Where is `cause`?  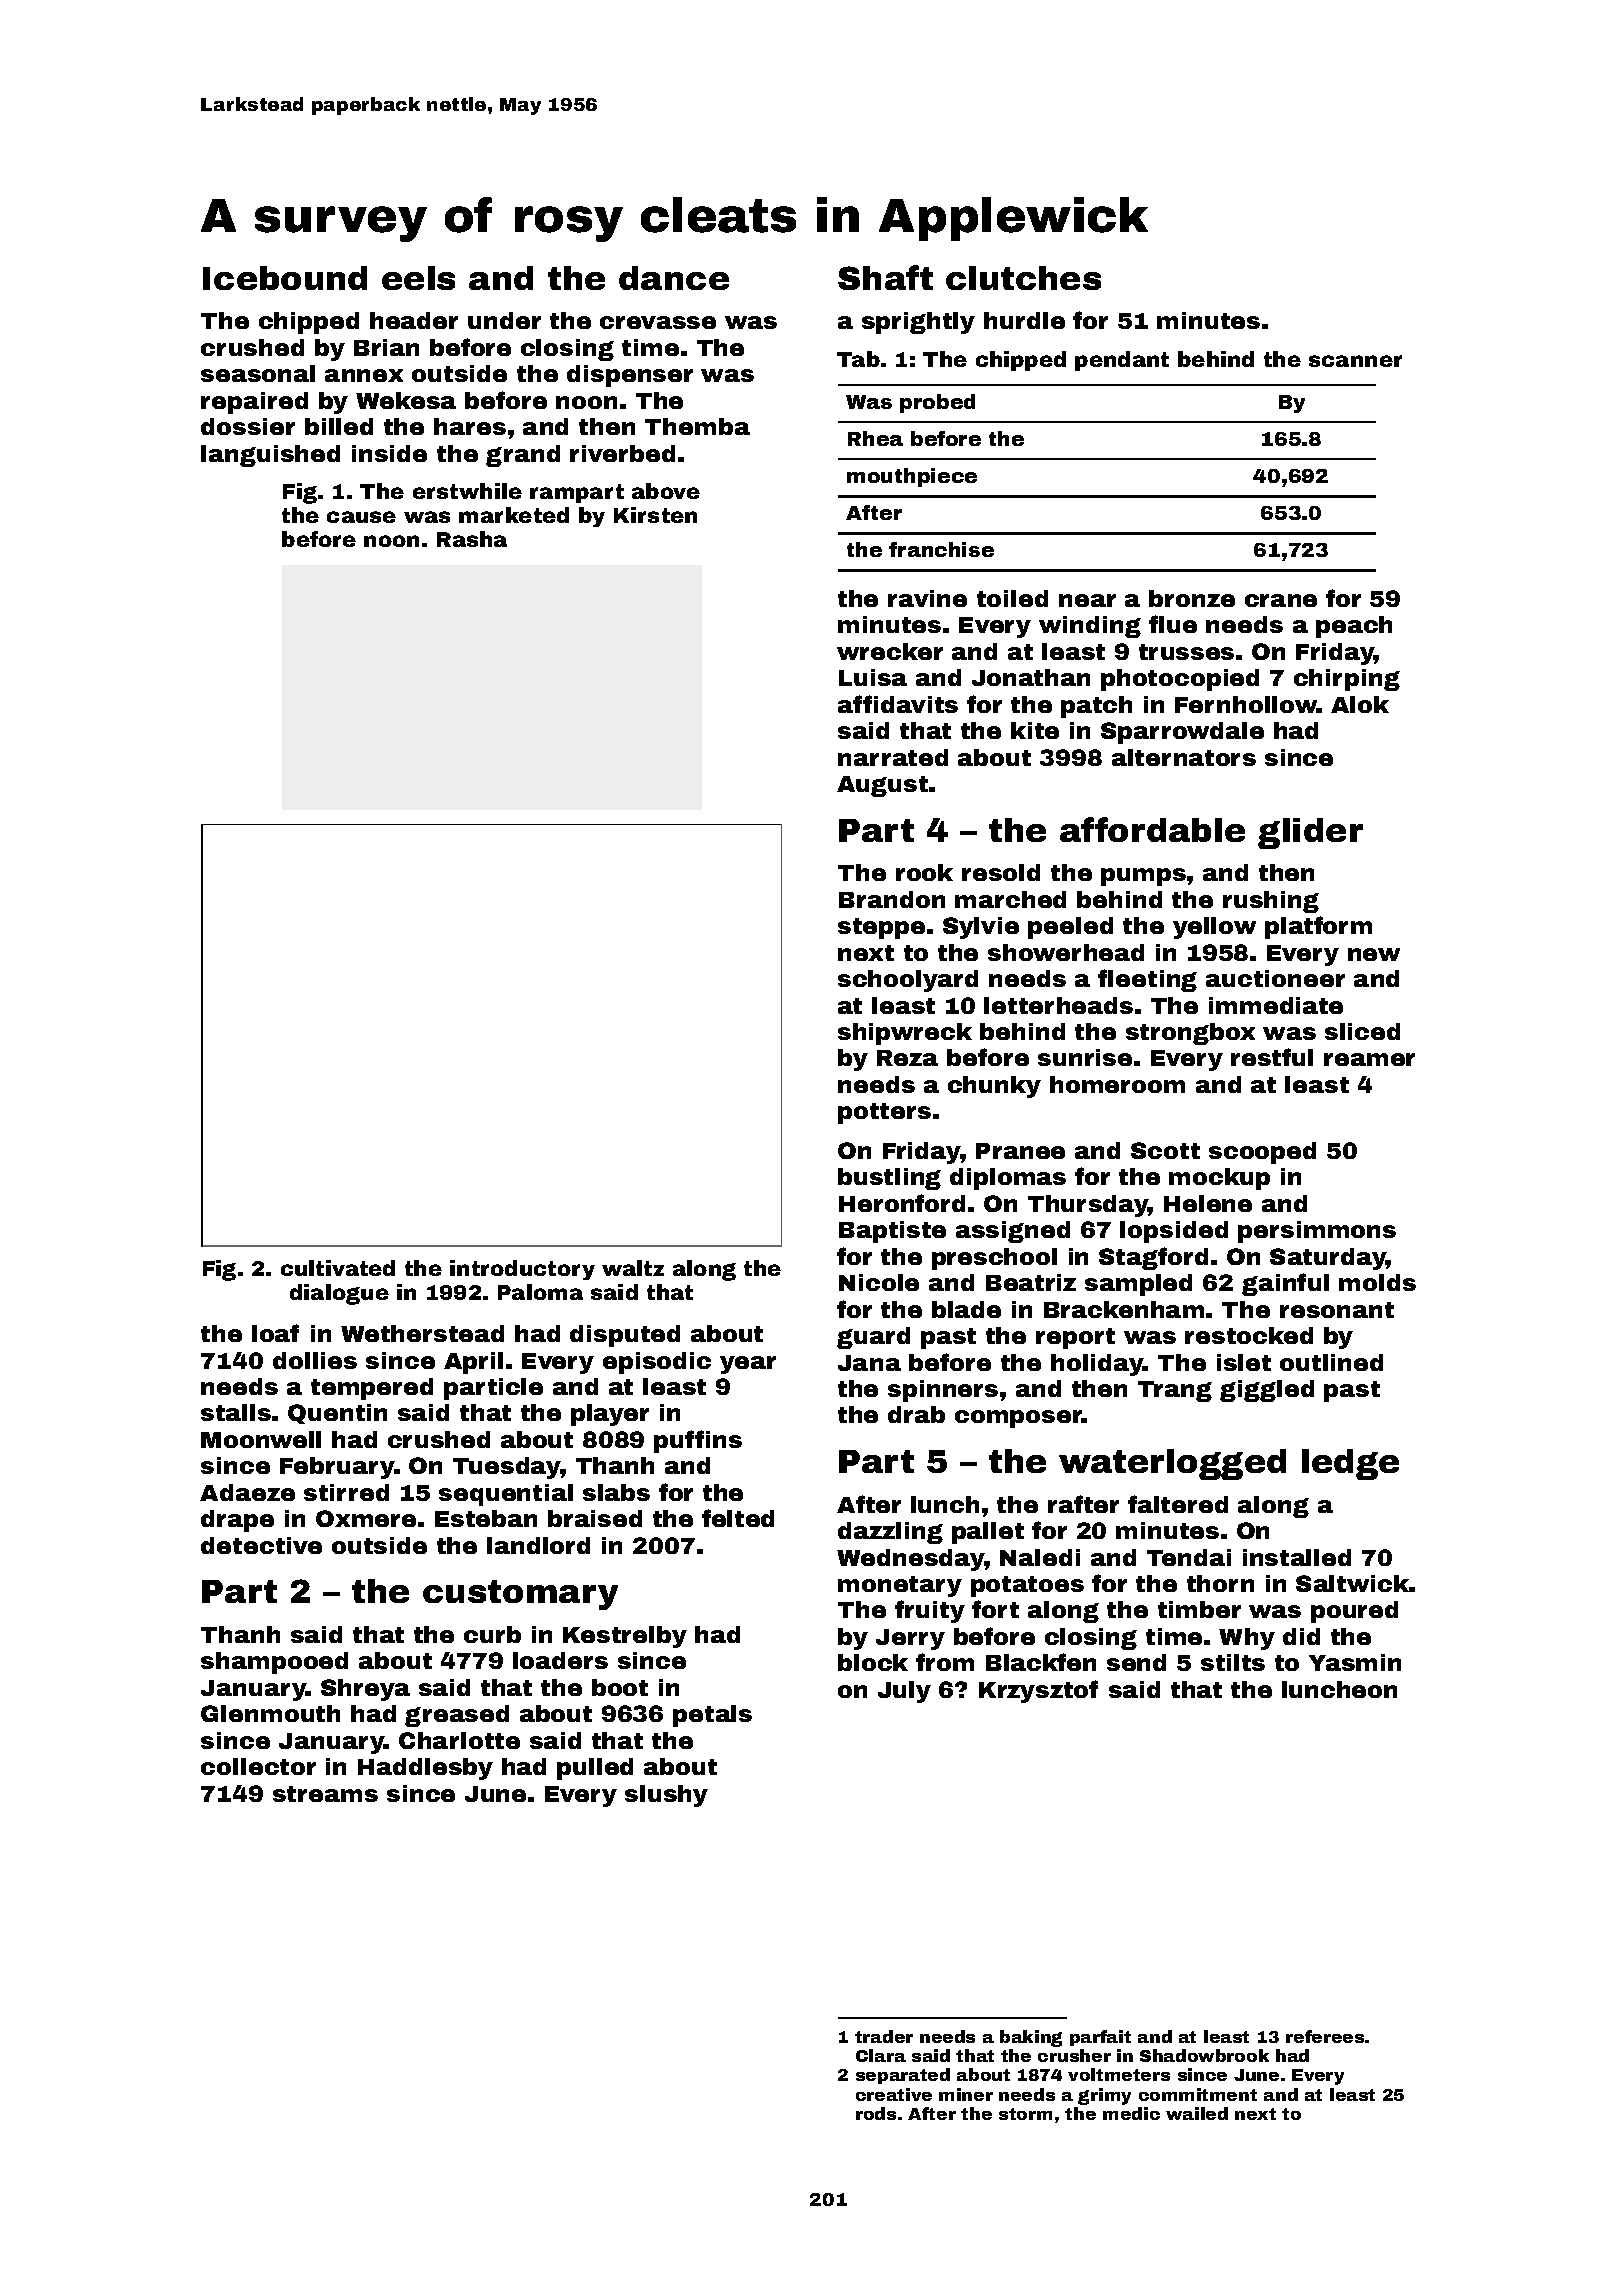
cause is located at coordinates (361, 517).
